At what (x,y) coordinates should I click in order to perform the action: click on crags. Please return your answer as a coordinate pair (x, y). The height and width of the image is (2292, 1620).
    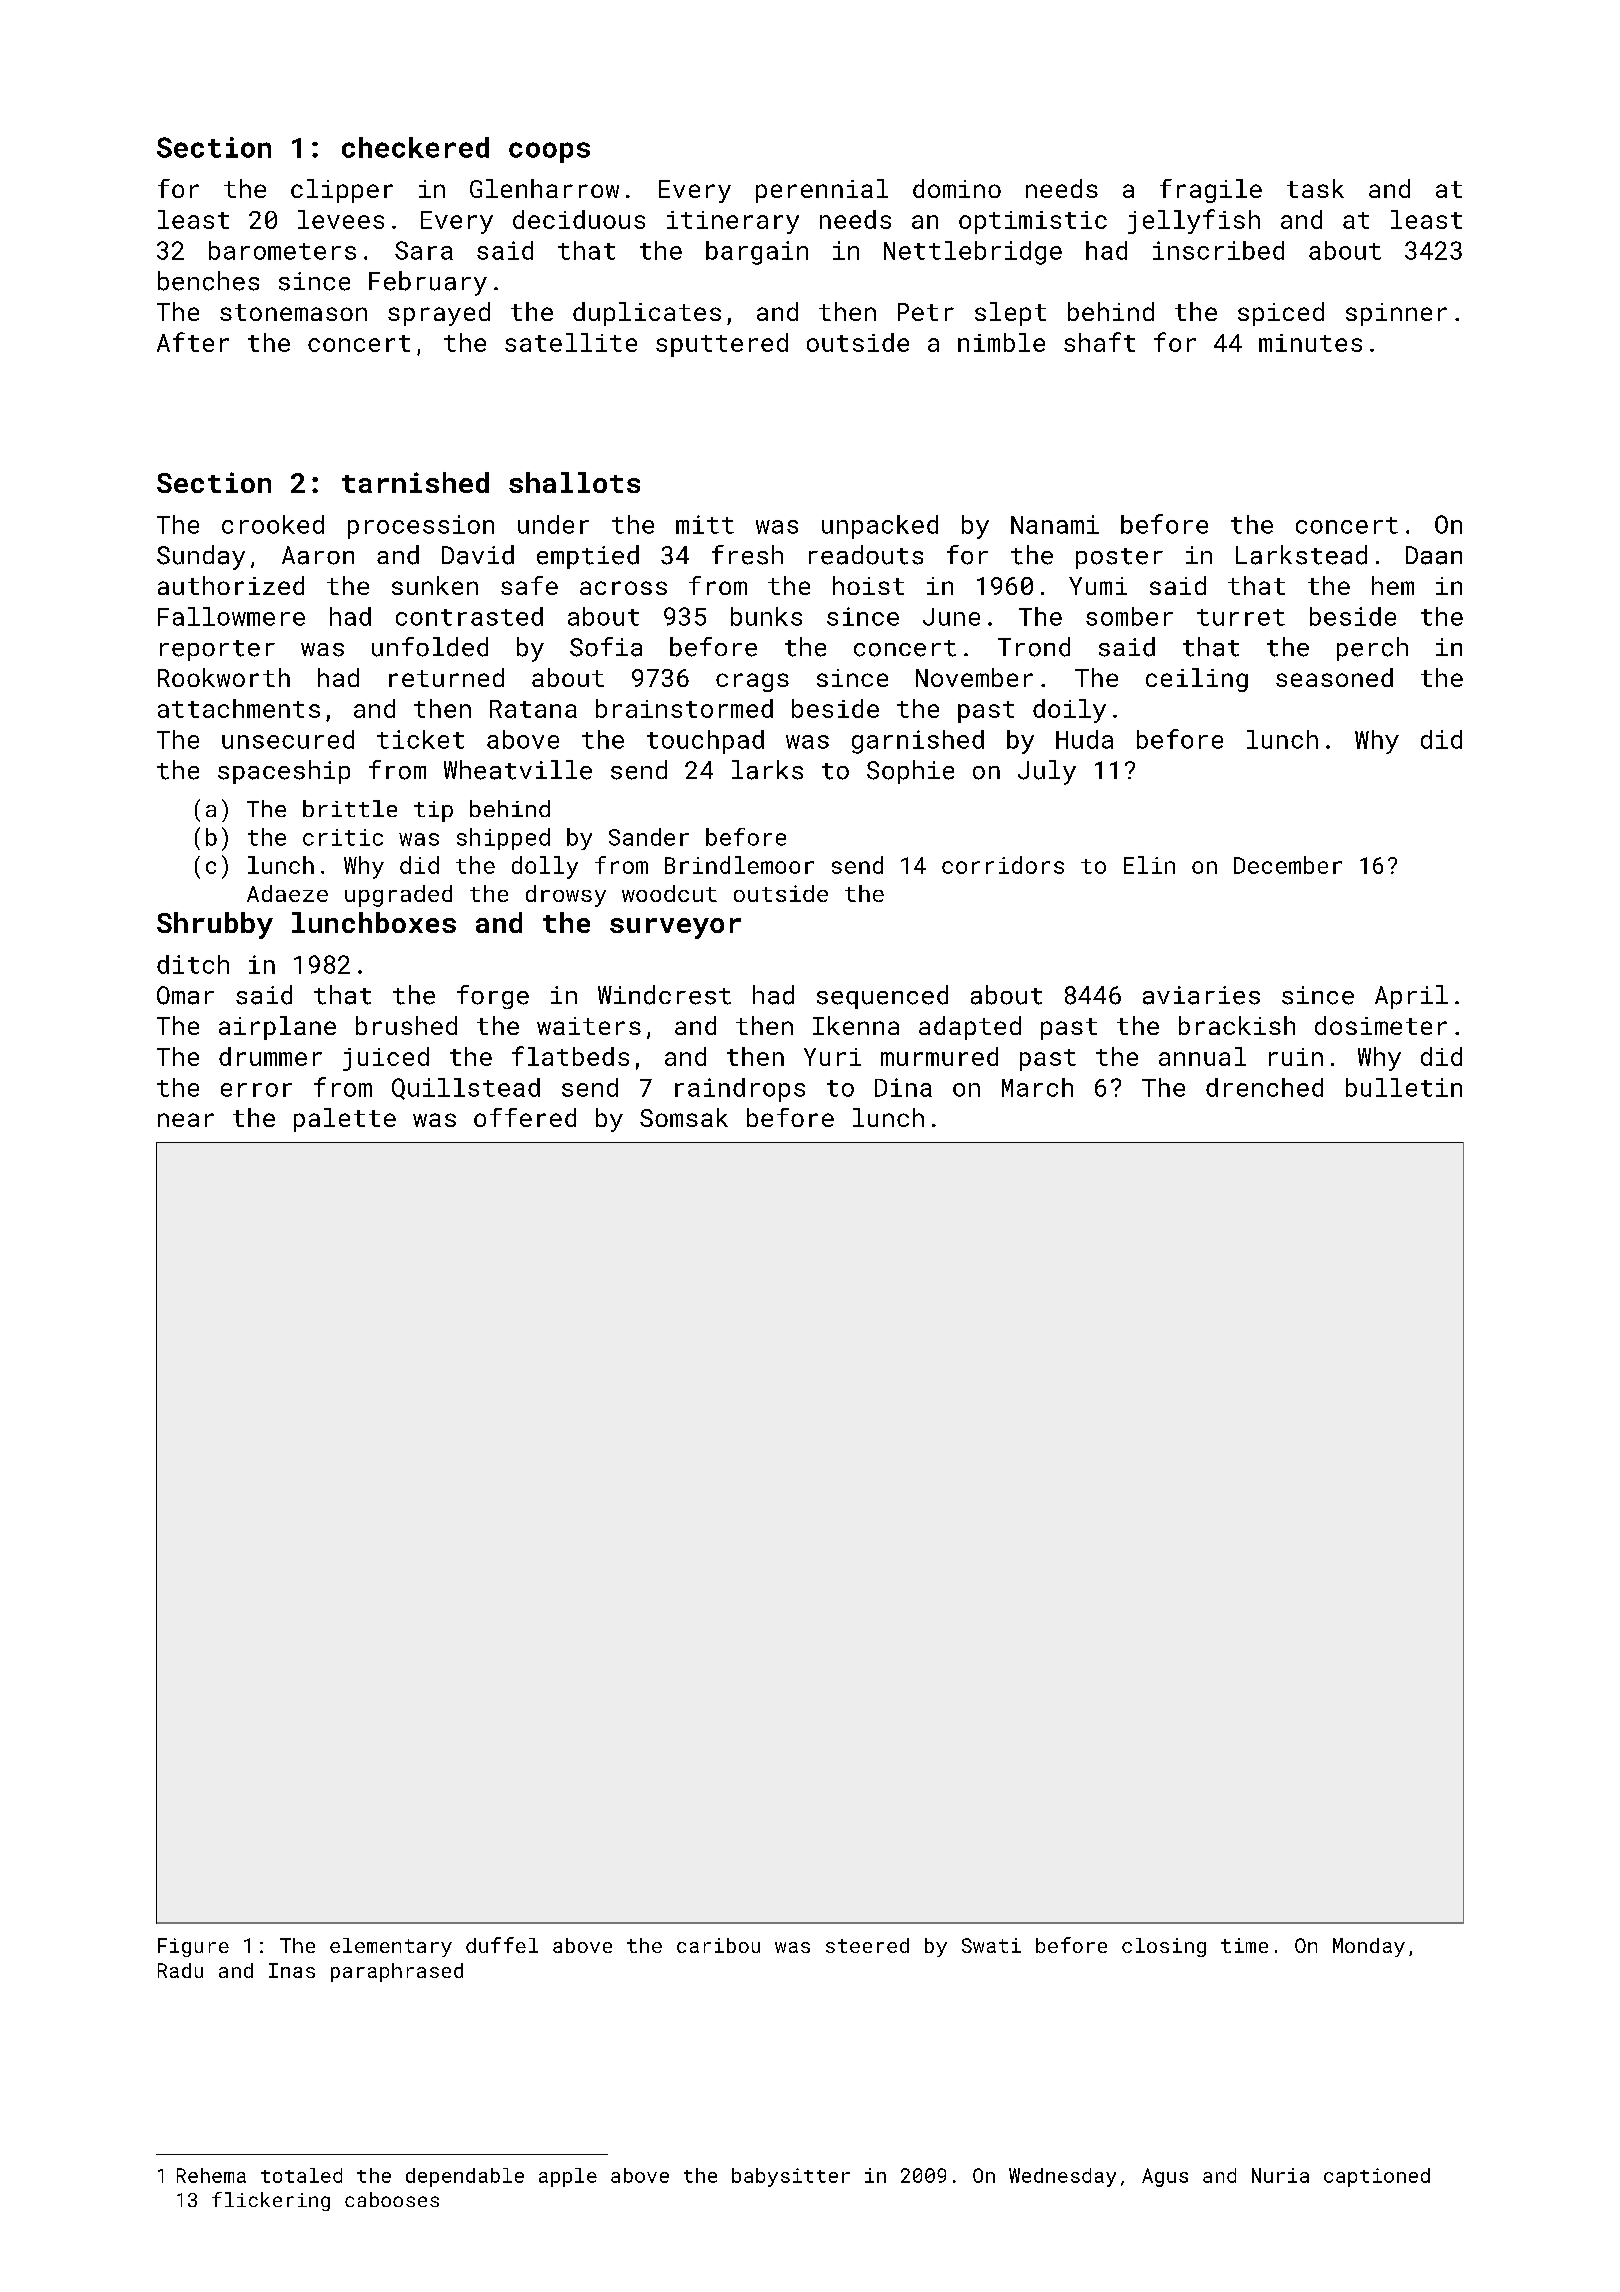
    Looking at the image, I should click on (752, 682).
